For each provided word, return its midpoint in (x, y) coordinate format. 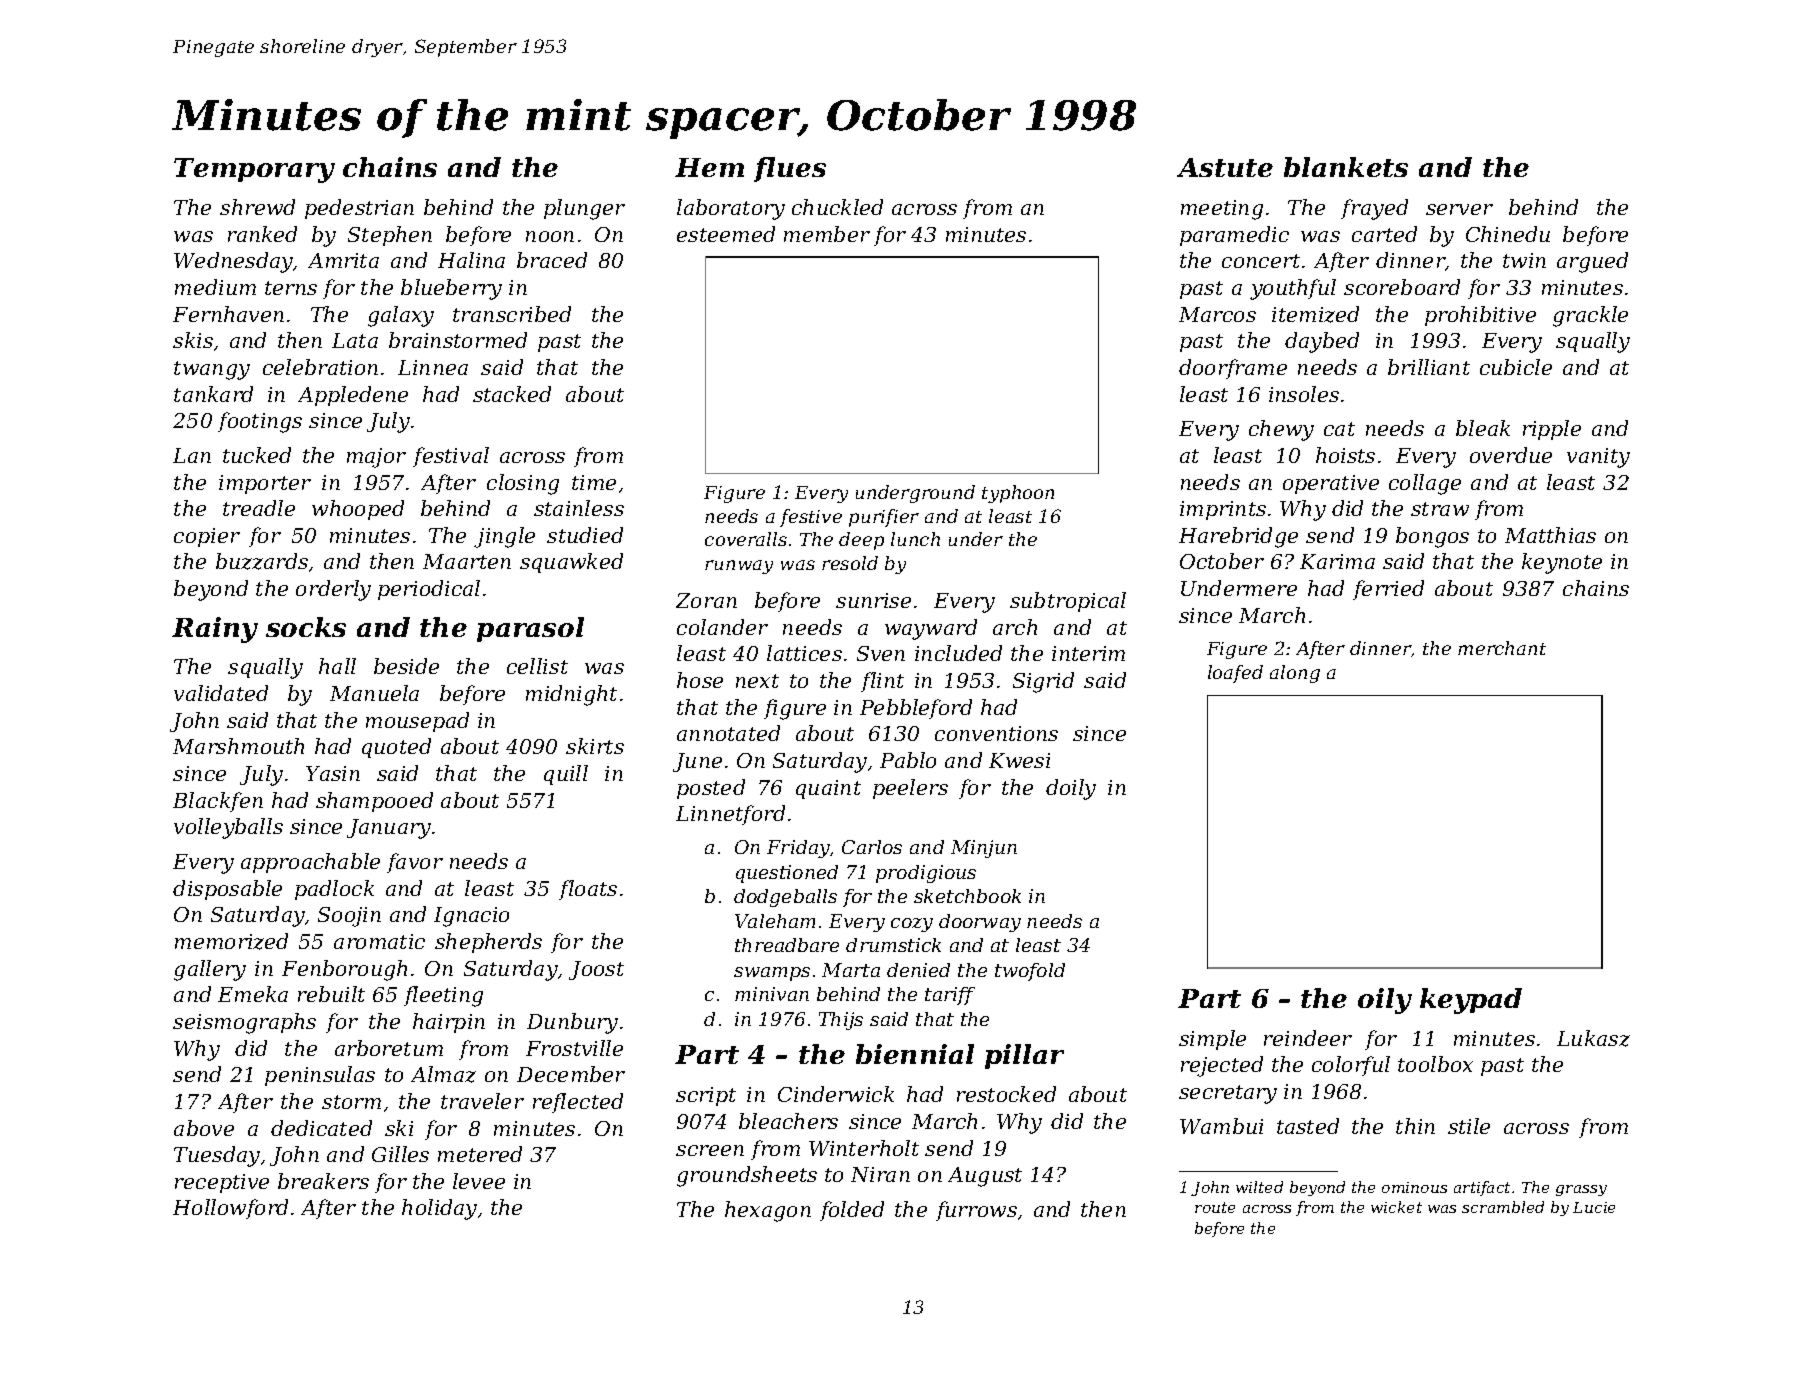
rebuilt (331, 994)
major (376, 458)
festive (811, 518)
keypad (1471, 1001)
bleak (1483, 428)
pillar (1024, 1056)
